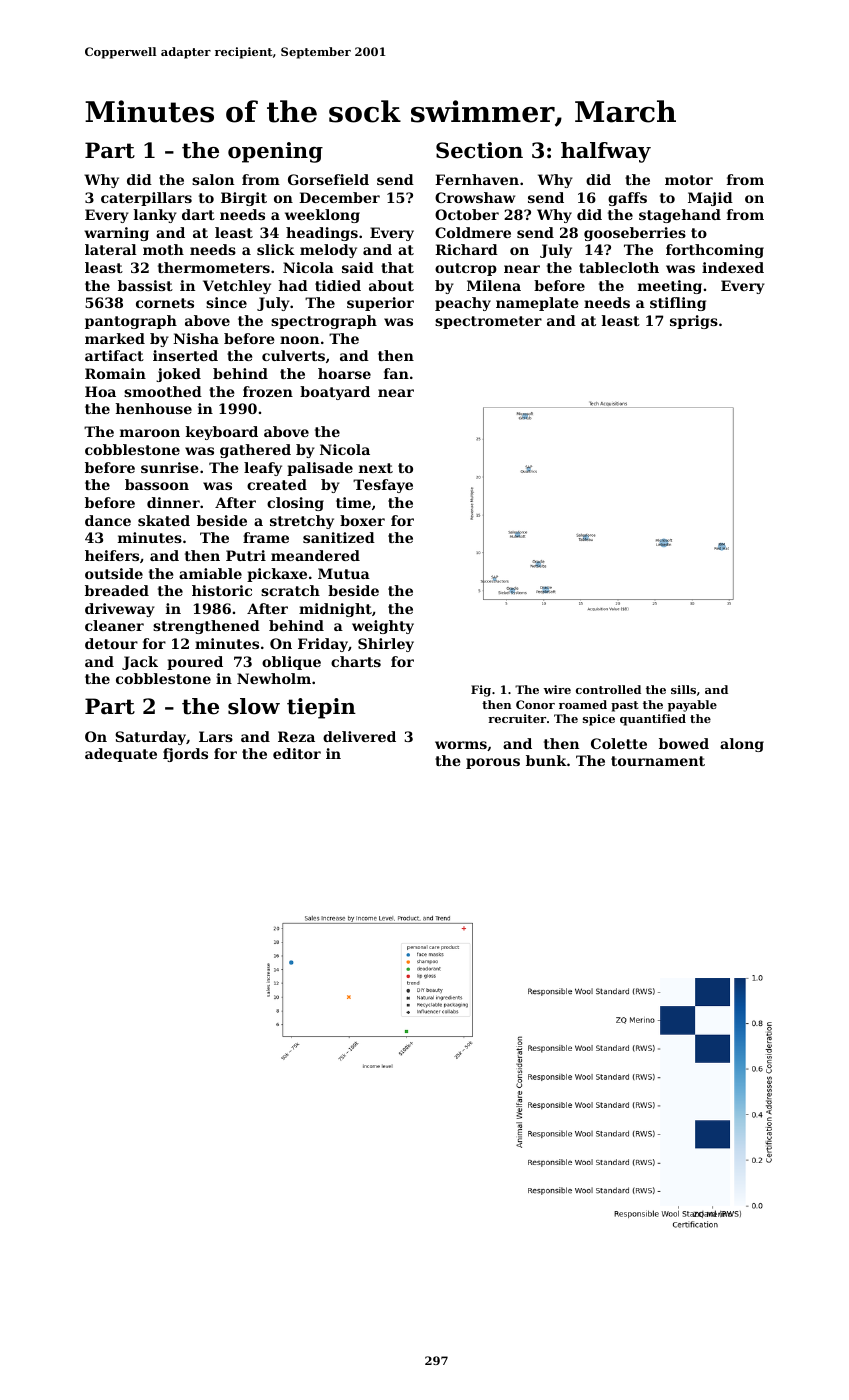 This document has height=1400, width=849. Describe the element at coordinates (694, 322) in the document. I see `sprigs` at that location.
